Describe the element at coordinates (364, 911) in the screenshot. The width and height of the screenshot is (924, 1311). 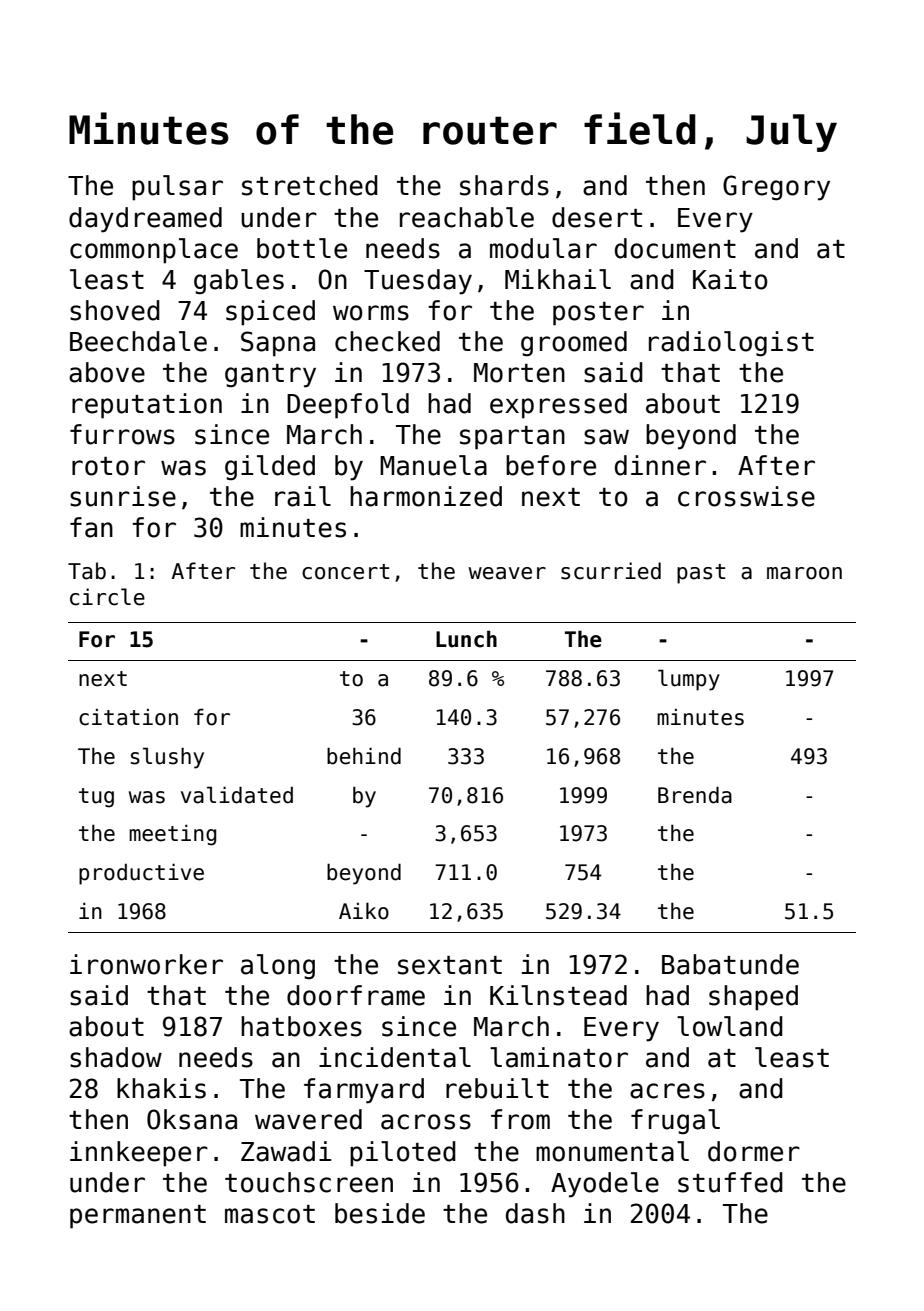
I see `Aiko` at that location.
